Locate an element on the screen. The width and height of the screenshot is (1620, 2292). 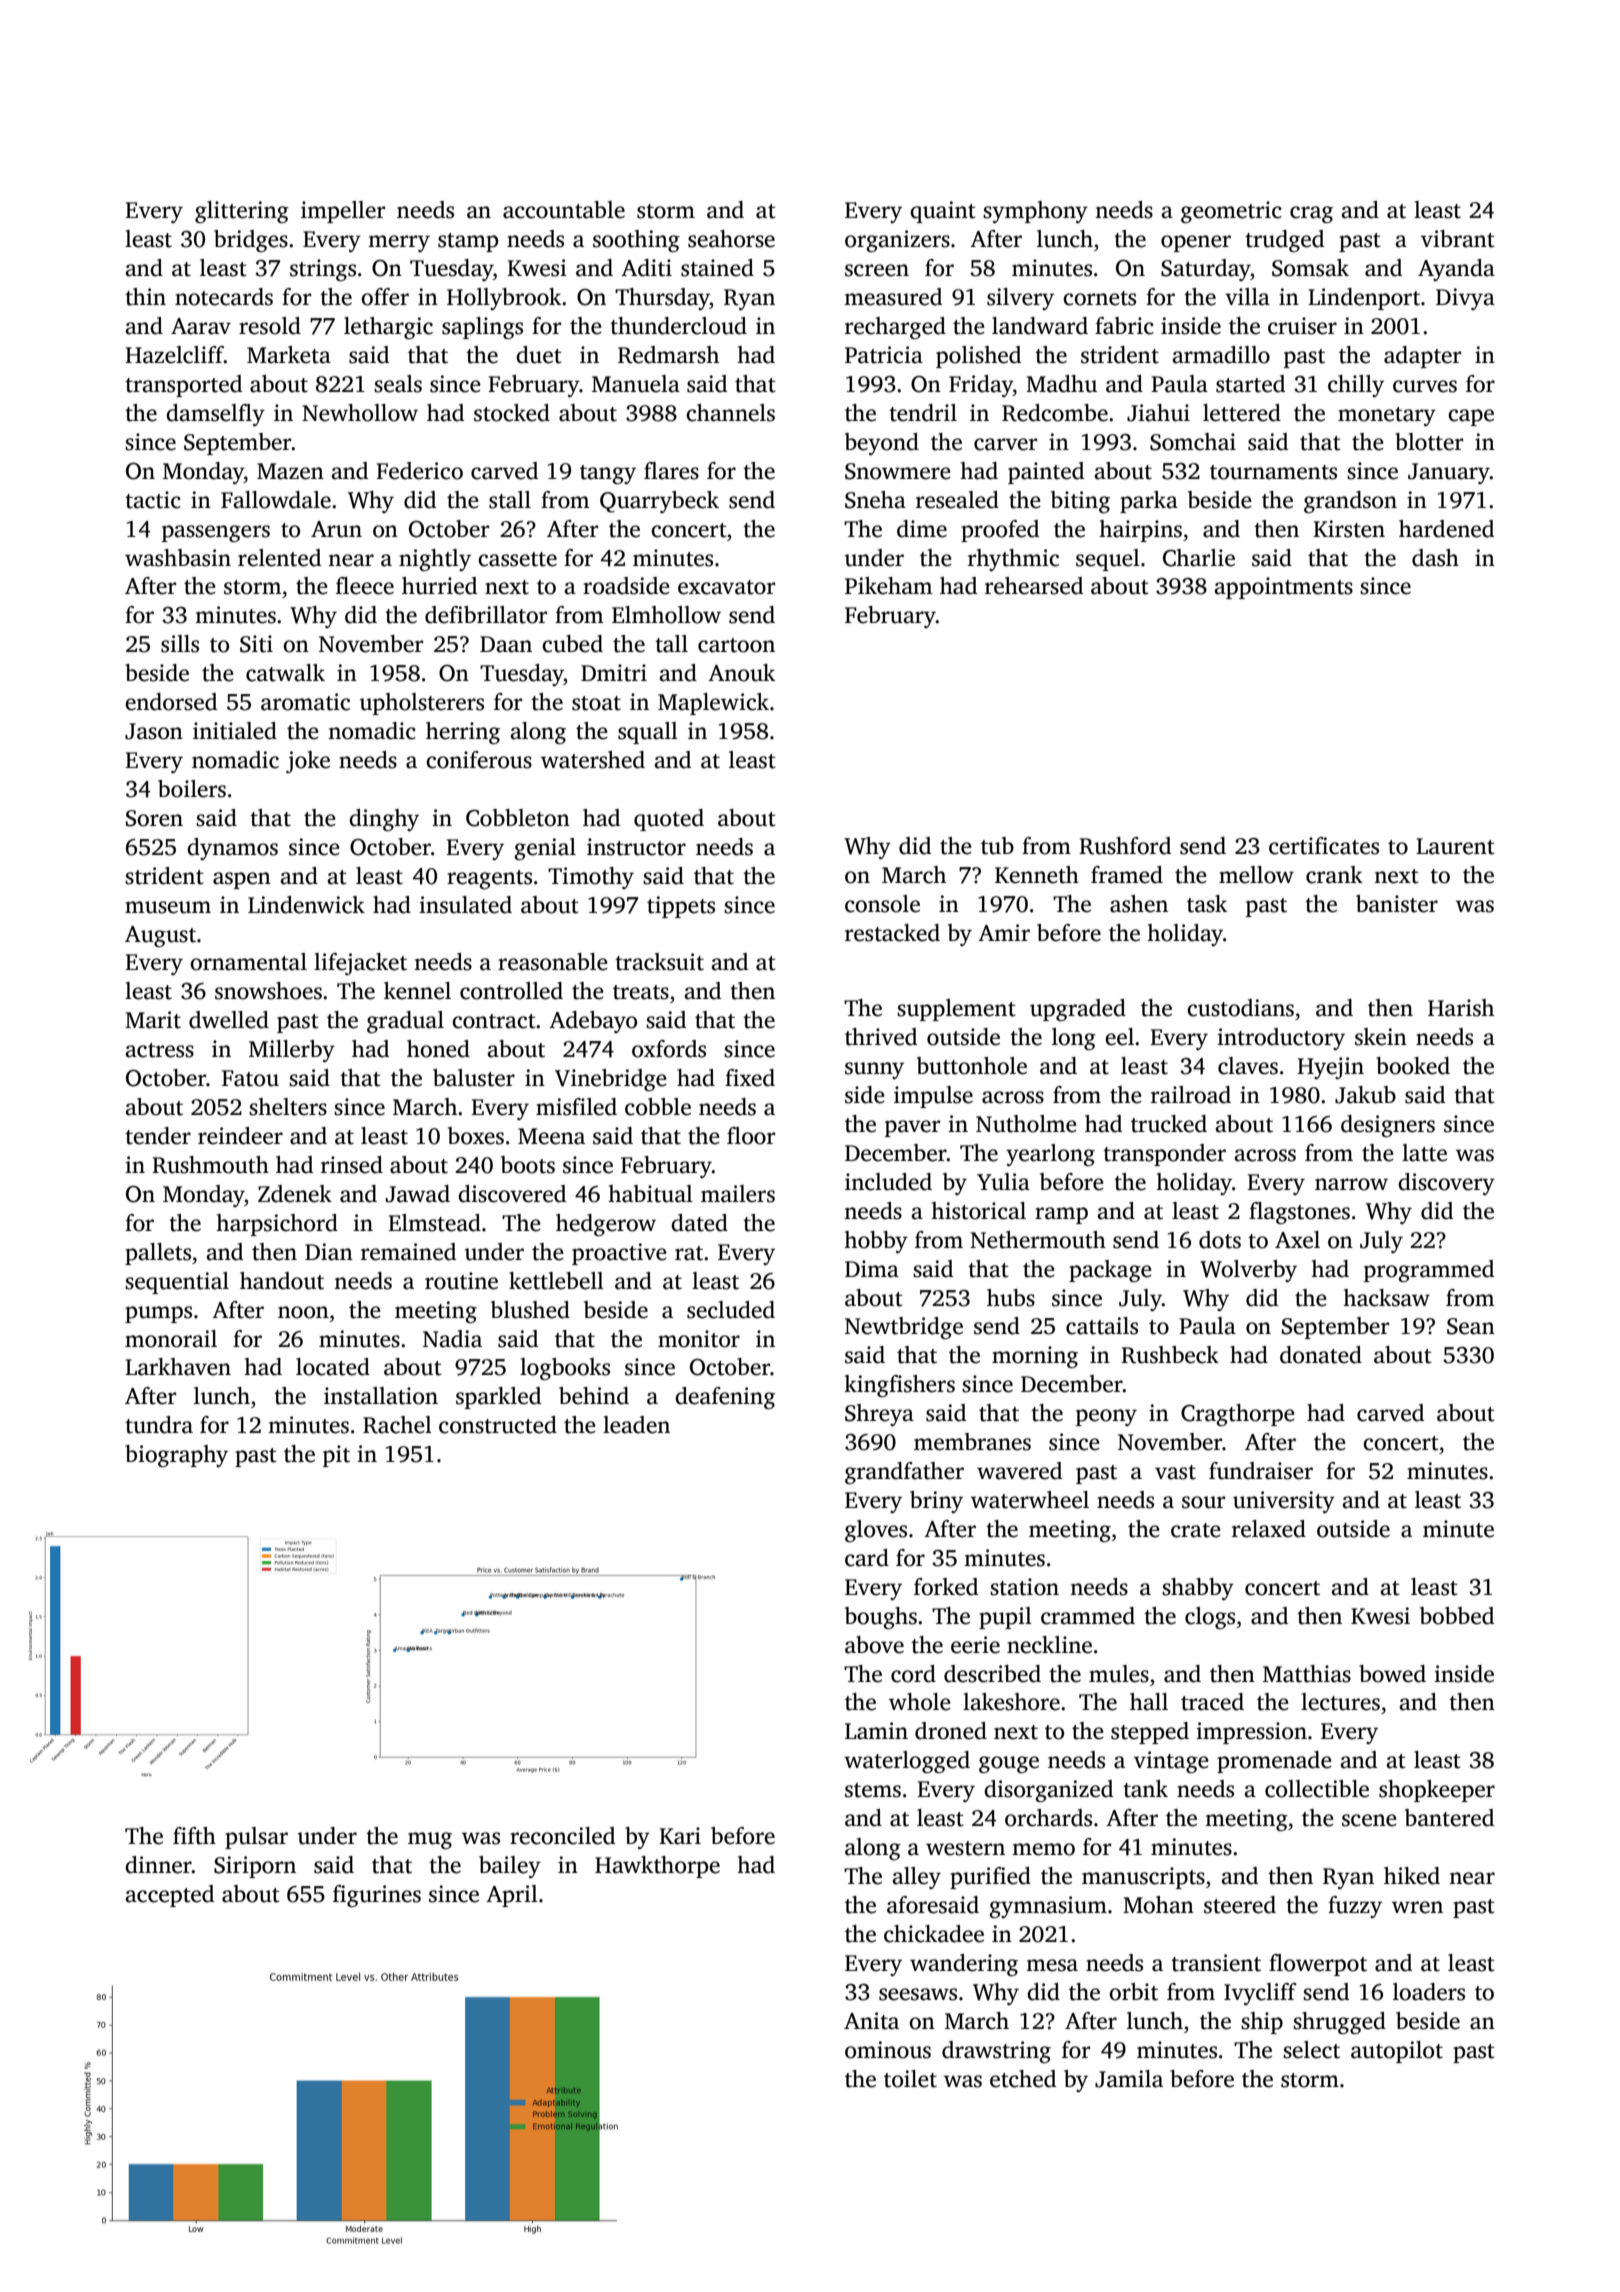
Jawad is located at coordinates (418, 1194).
